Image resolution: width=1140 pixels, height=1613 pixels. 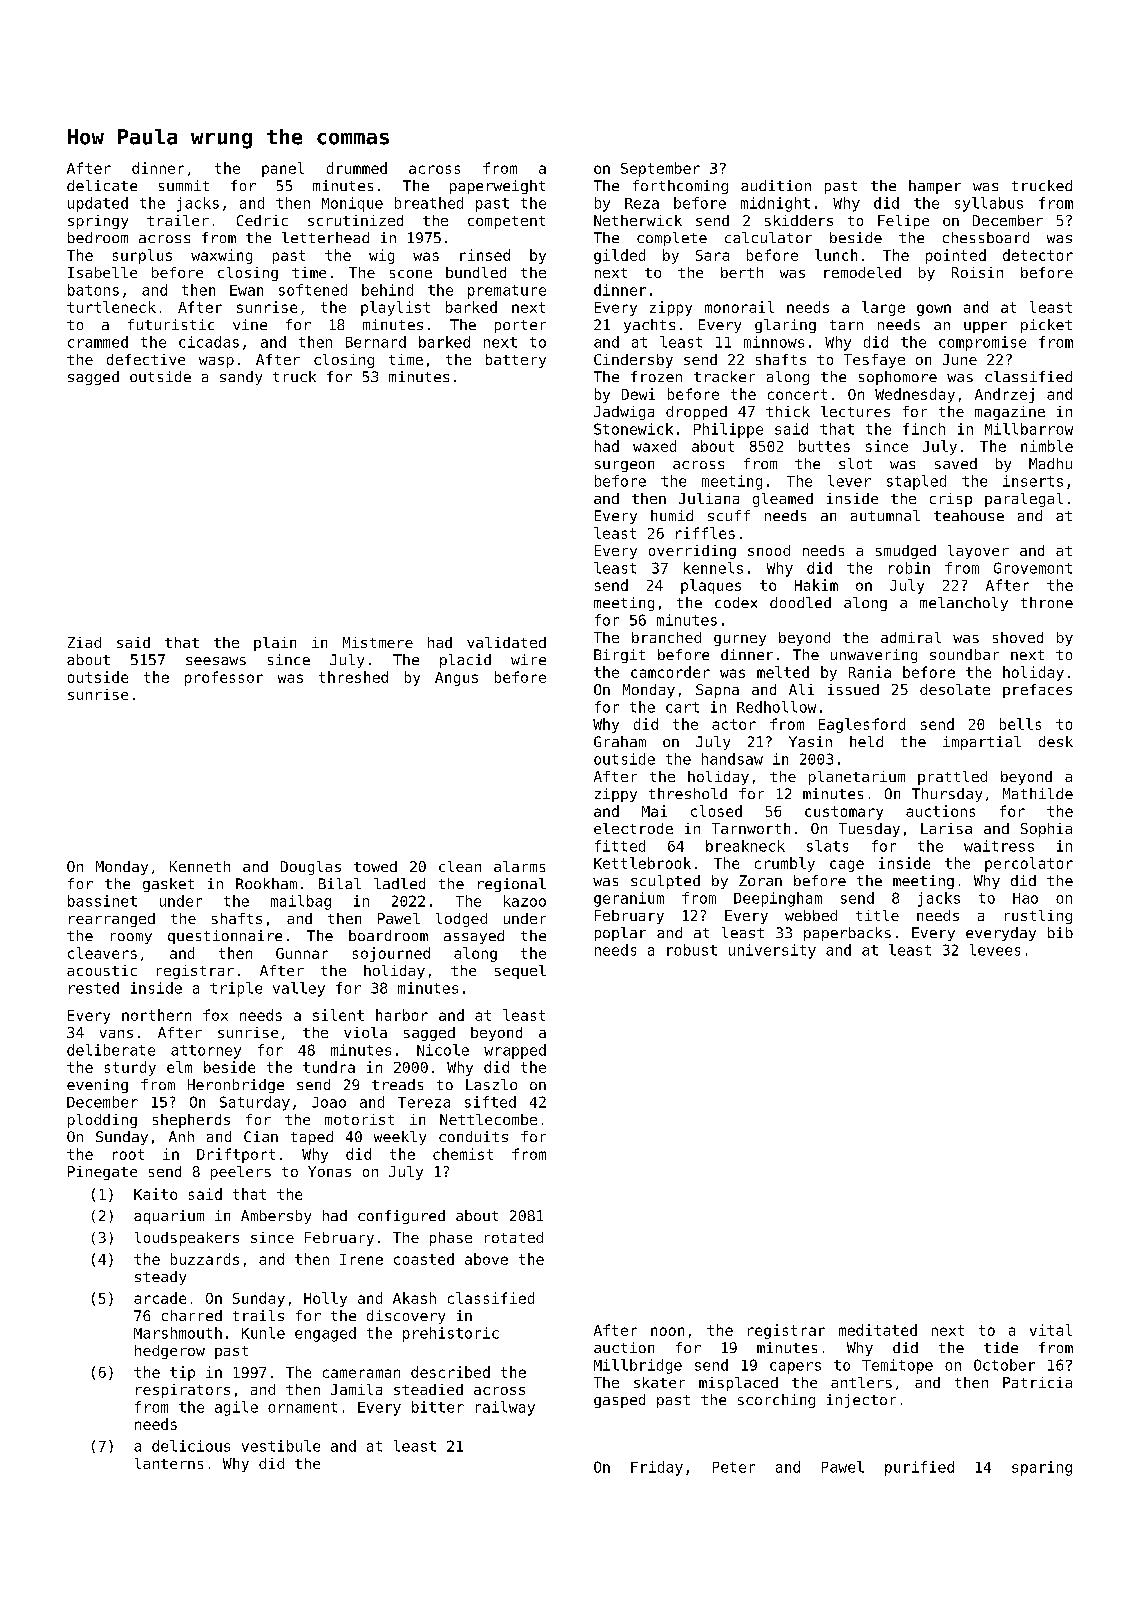 What do you see at coordinates (619, 656) in the screenshot?
I see `Birgit` at bounding box center [619, 656].
